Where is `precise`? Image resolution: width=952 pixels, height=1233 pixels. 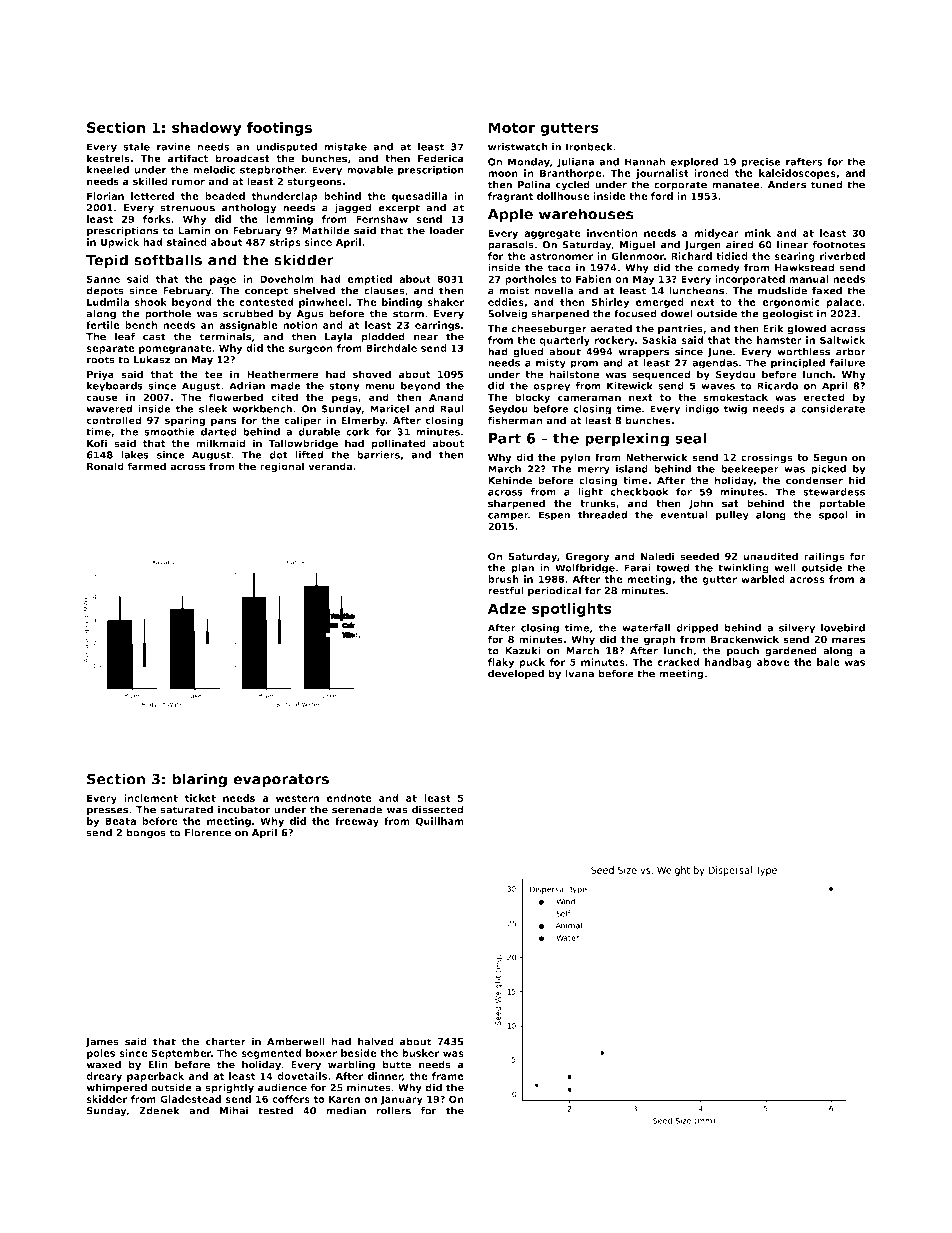
precise is located at coordinates (761, 163).
